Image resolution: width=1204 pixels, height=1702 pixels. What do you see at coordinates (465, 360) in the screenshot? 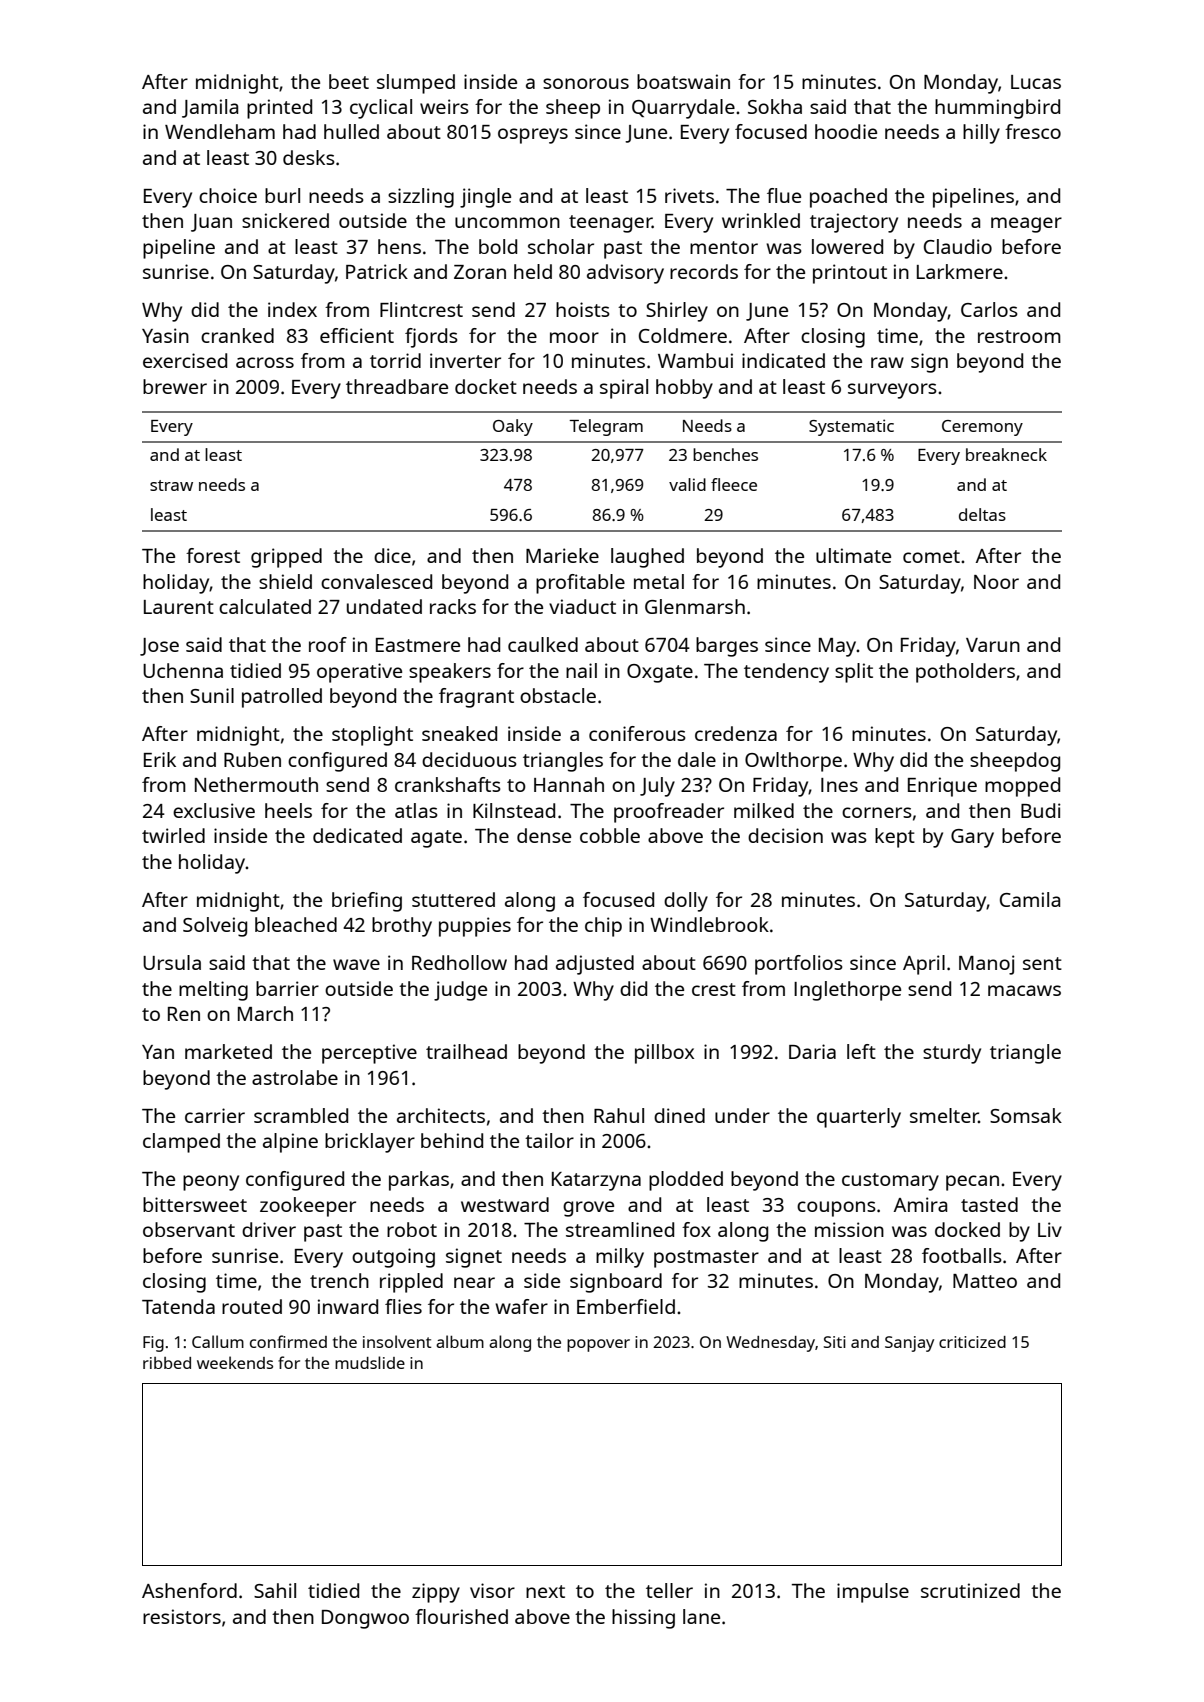
I see `inverter` at bounding box center [465, 360].
